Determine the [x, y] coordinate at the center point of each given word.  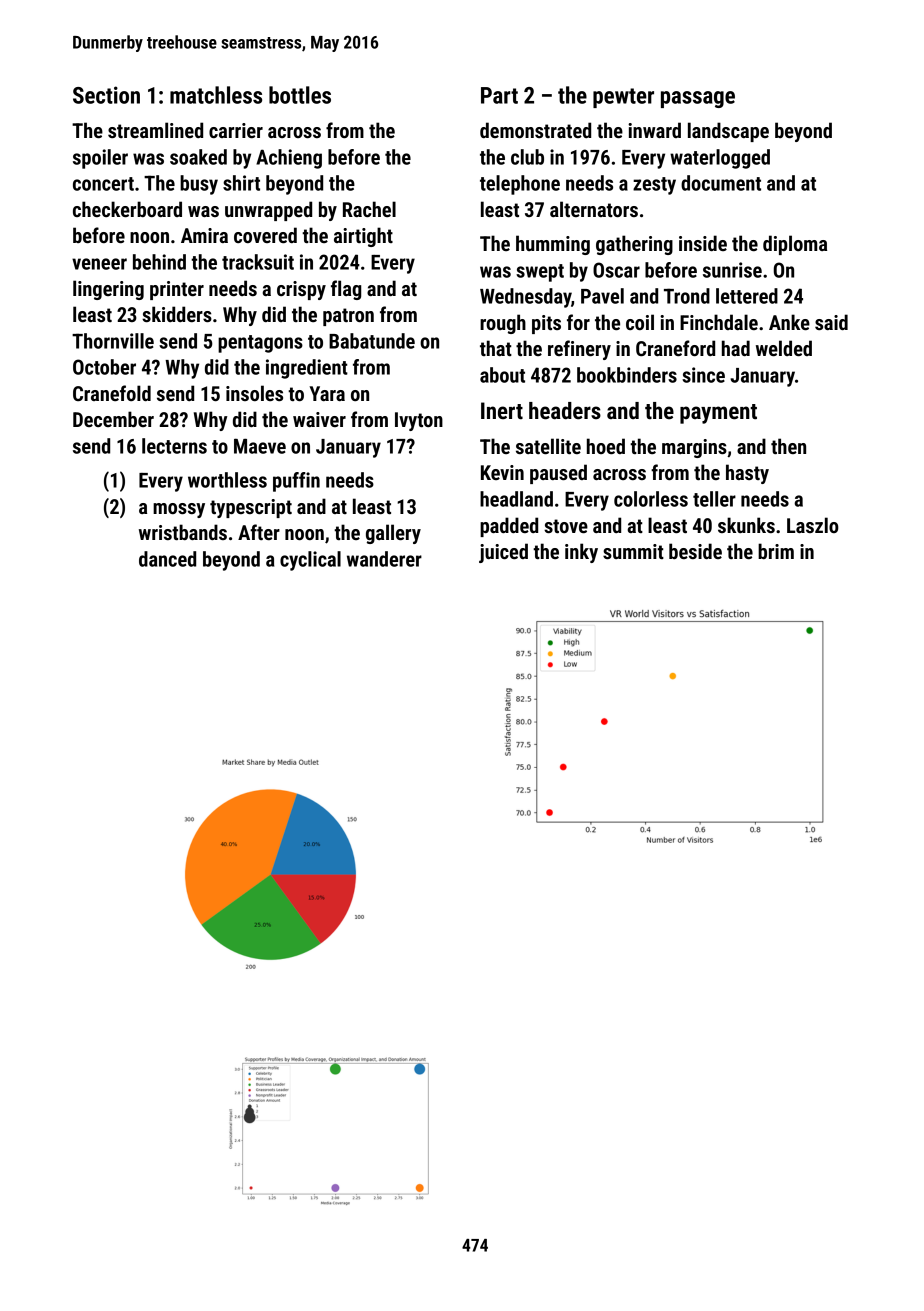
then [788, 446]
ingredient [307, 369]
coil [640, 322]
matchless [216, 95]
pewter [623, 98]
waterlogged [720, 159]
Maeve [260, 446]
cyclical [310, 561]
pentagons [260, 344]
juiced [503, 553]
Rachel [369, 209]
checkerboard [127, 209]
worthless [227, 480]
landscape [728, 132]
